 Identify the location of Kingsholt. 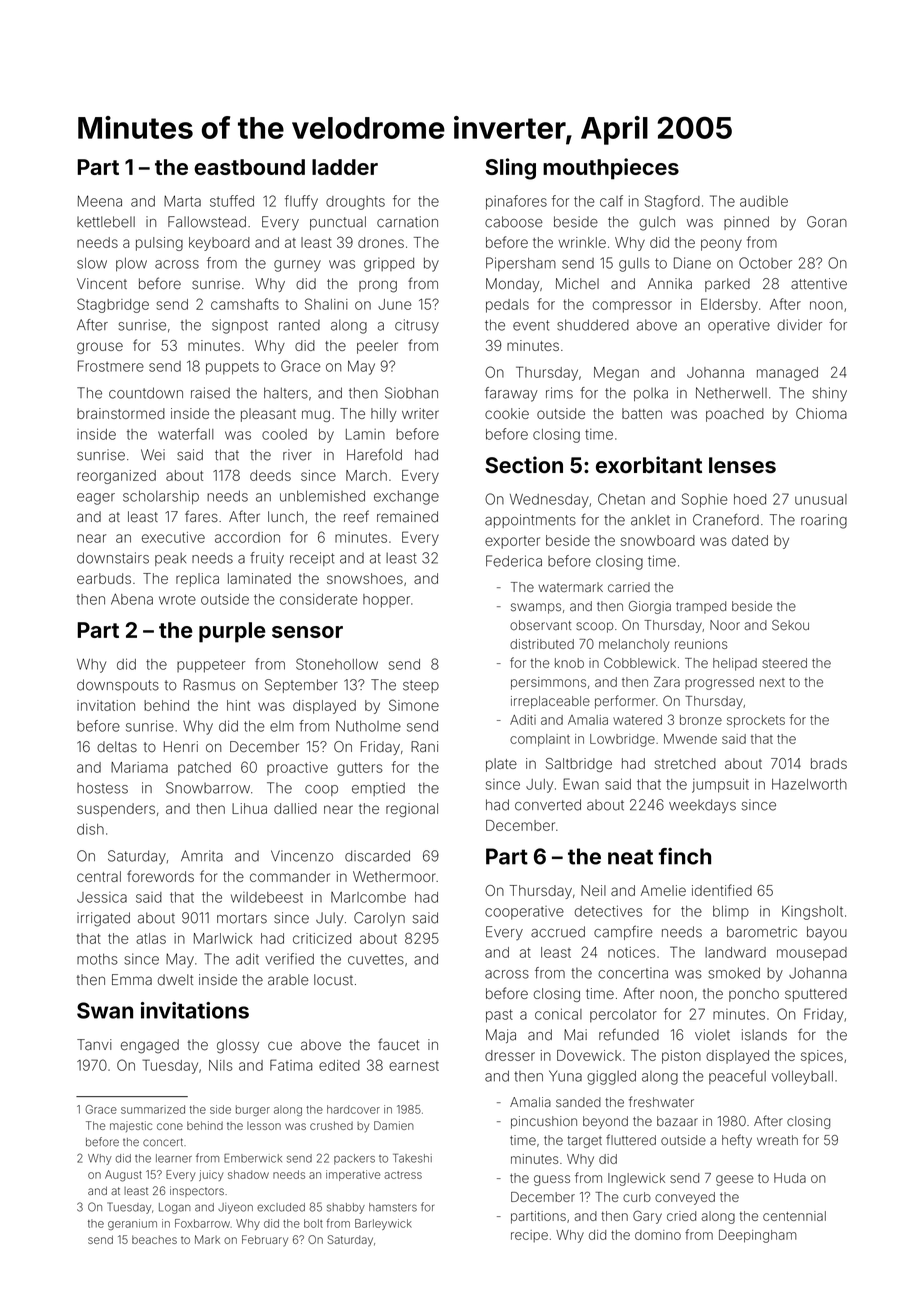
(812, 913).
